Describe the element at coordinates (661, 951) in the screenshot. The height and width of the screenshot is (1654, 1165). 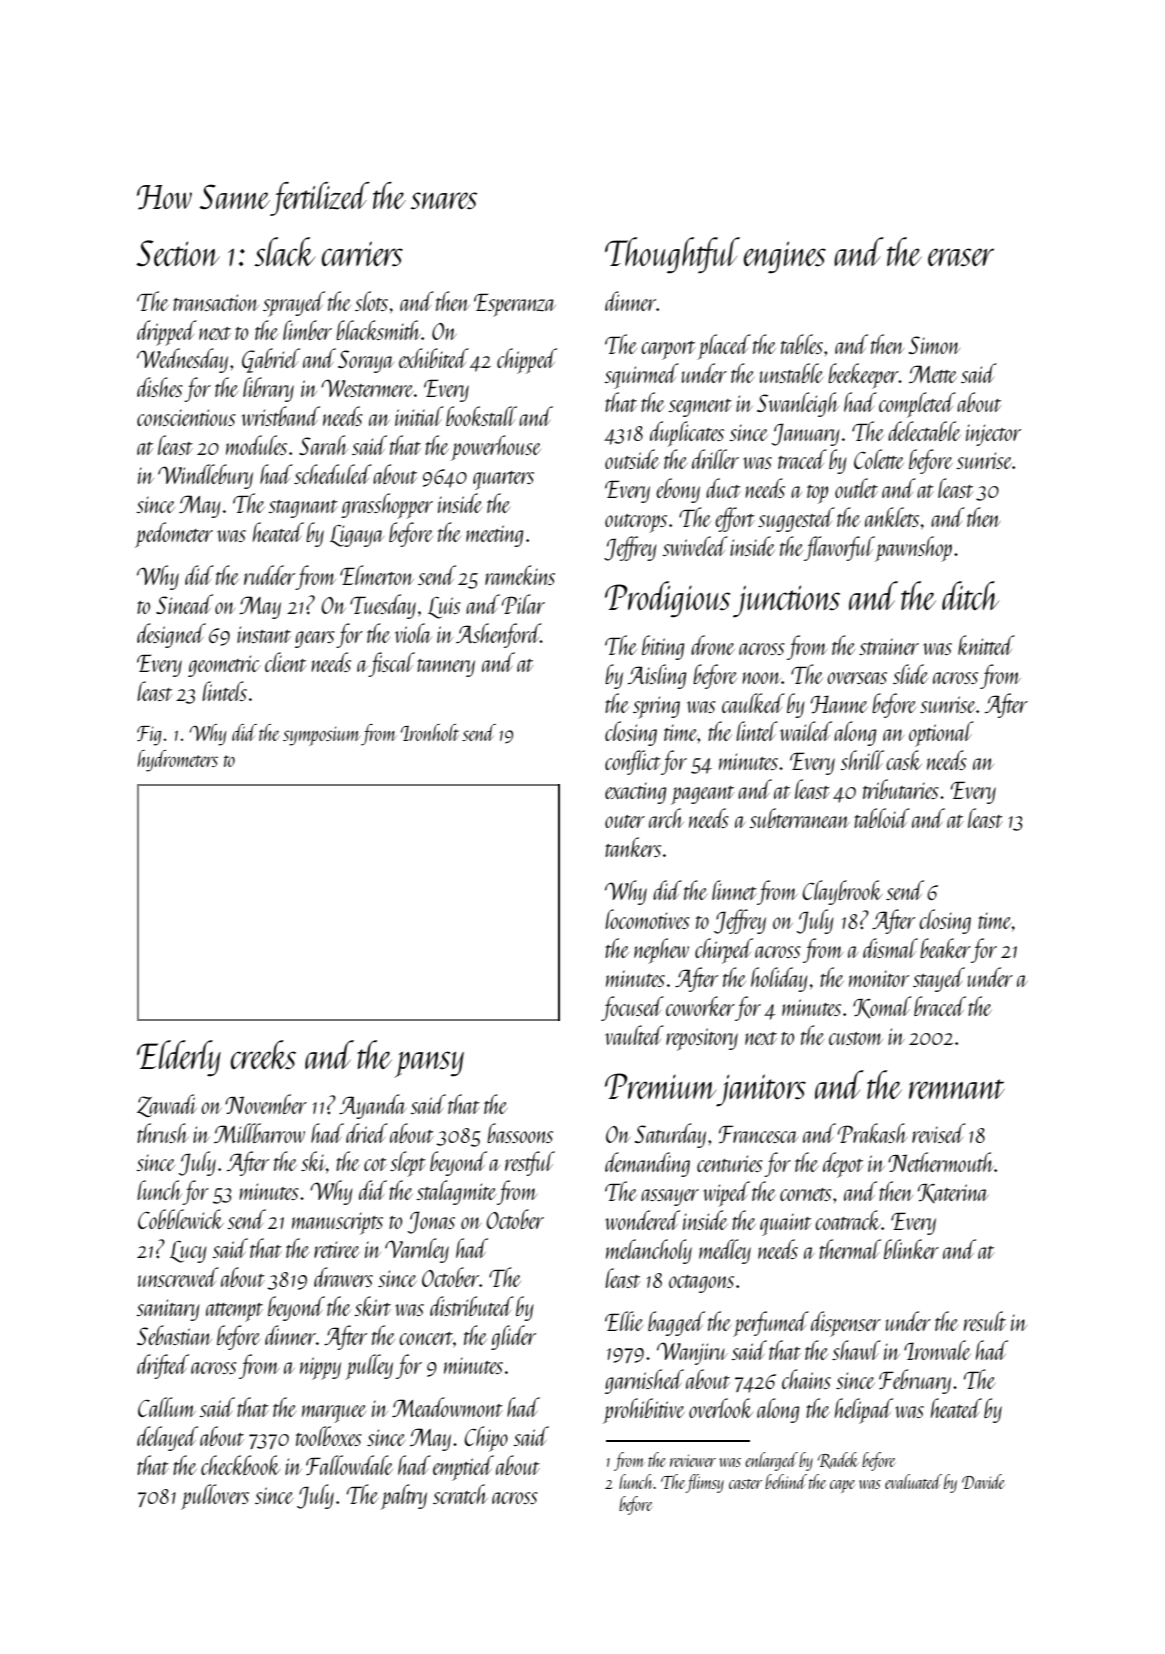
I see `nephew` at that location.
